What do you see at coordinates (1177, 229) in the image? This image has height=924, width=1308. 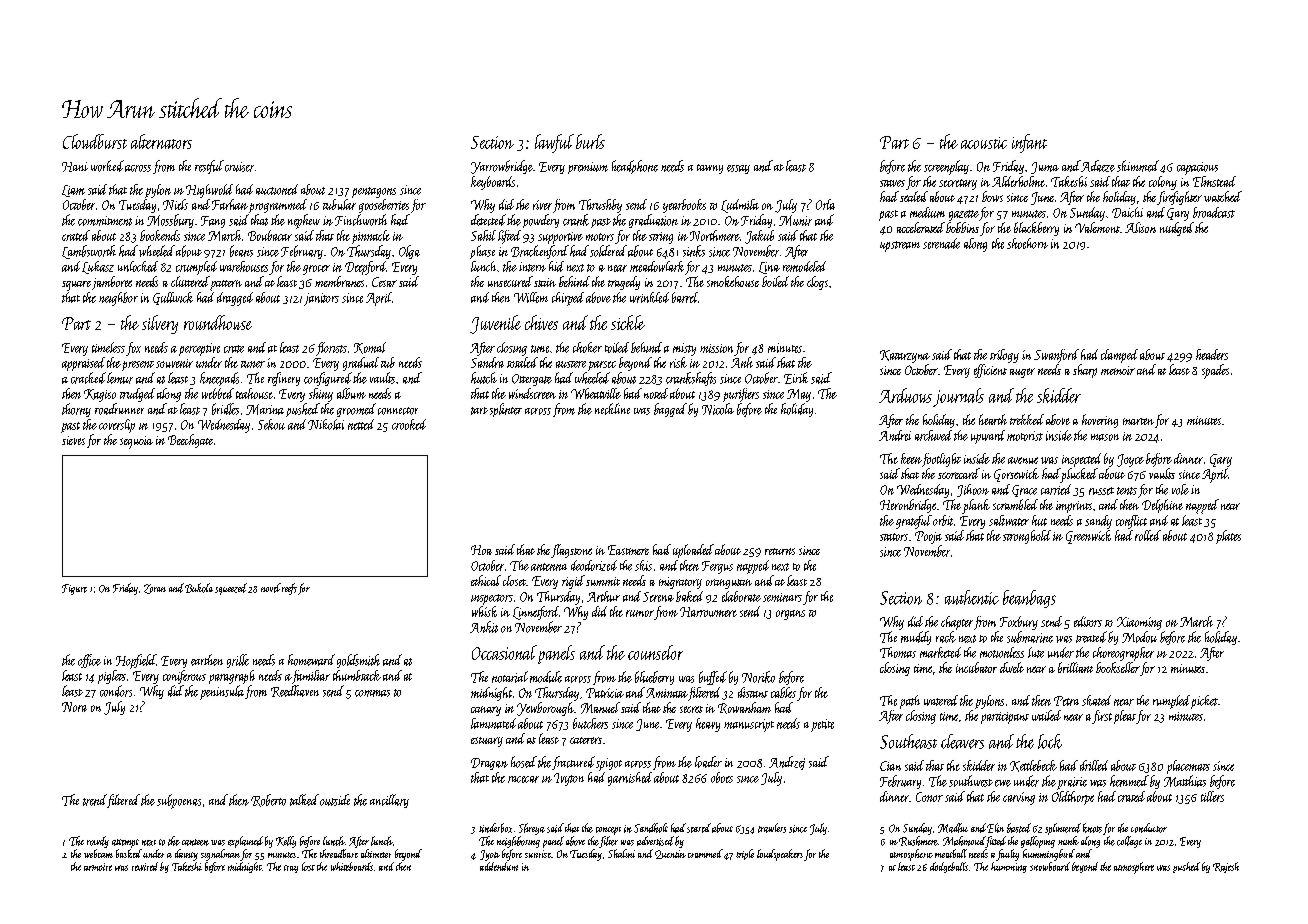 I see `nudged` at bounding box center [1177, 229].
